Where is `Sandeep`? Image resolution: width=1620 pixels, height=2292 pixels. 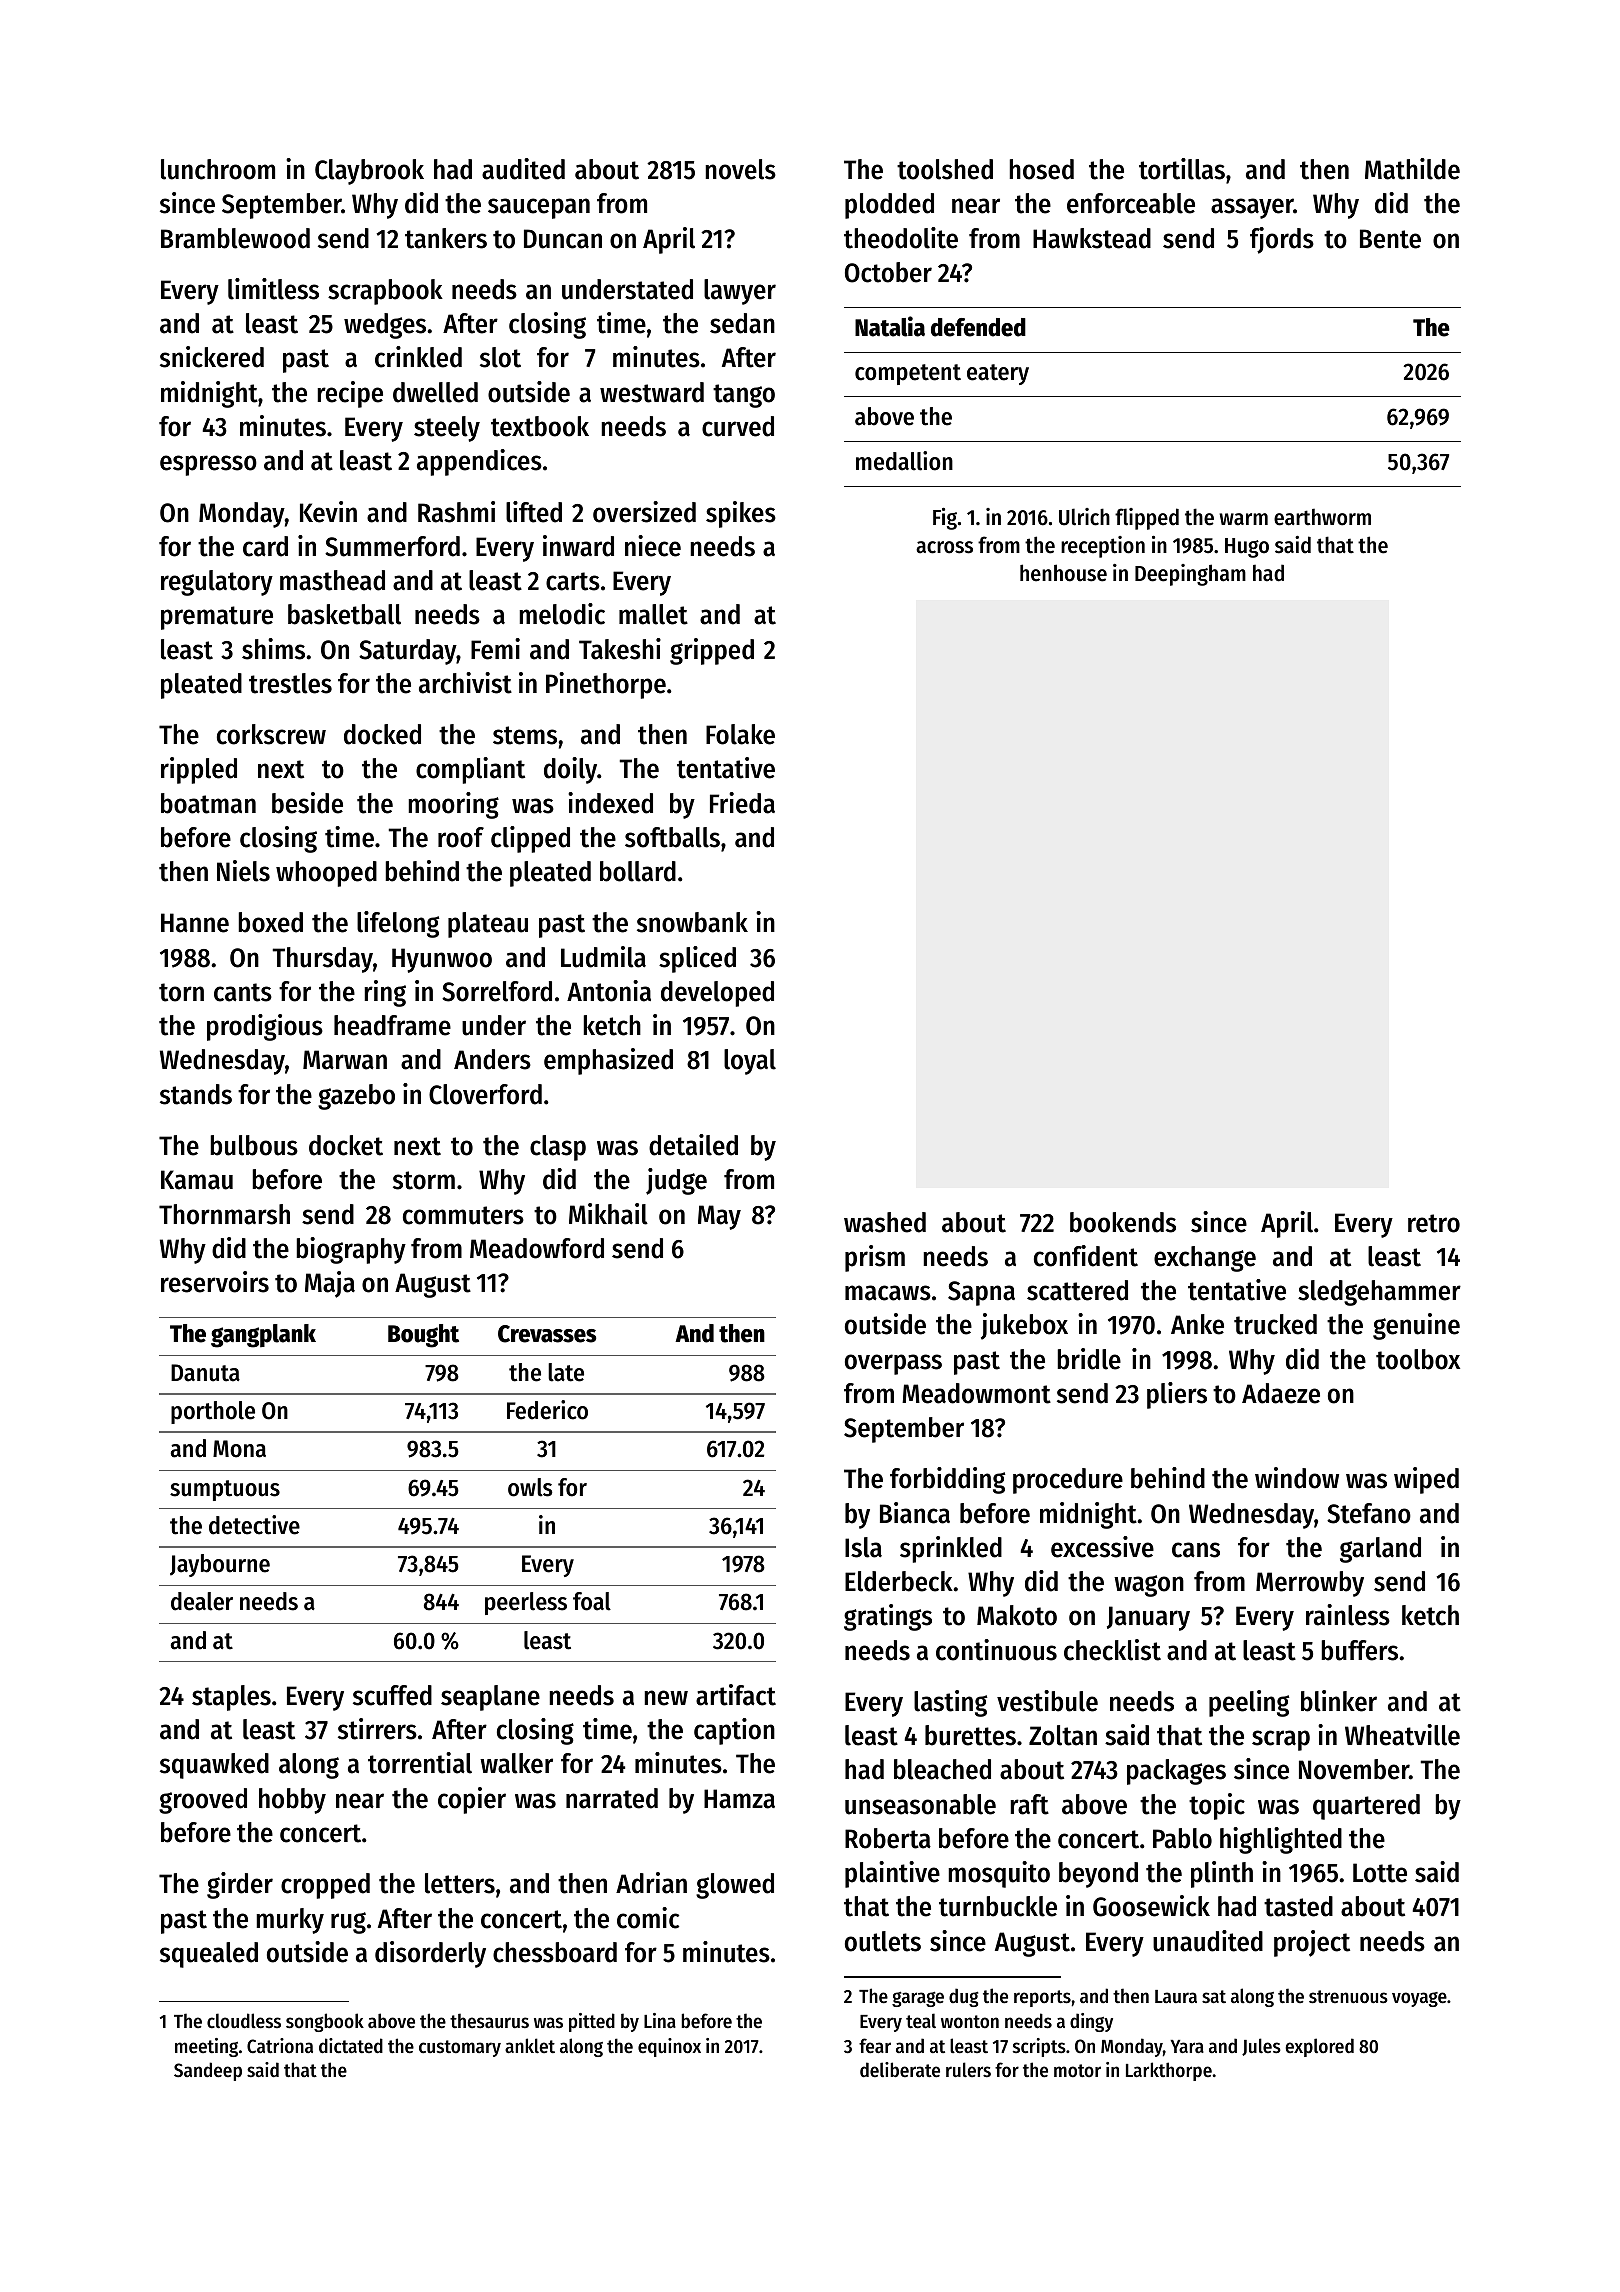
Sandeep is located at coordinates (208, 2071).
